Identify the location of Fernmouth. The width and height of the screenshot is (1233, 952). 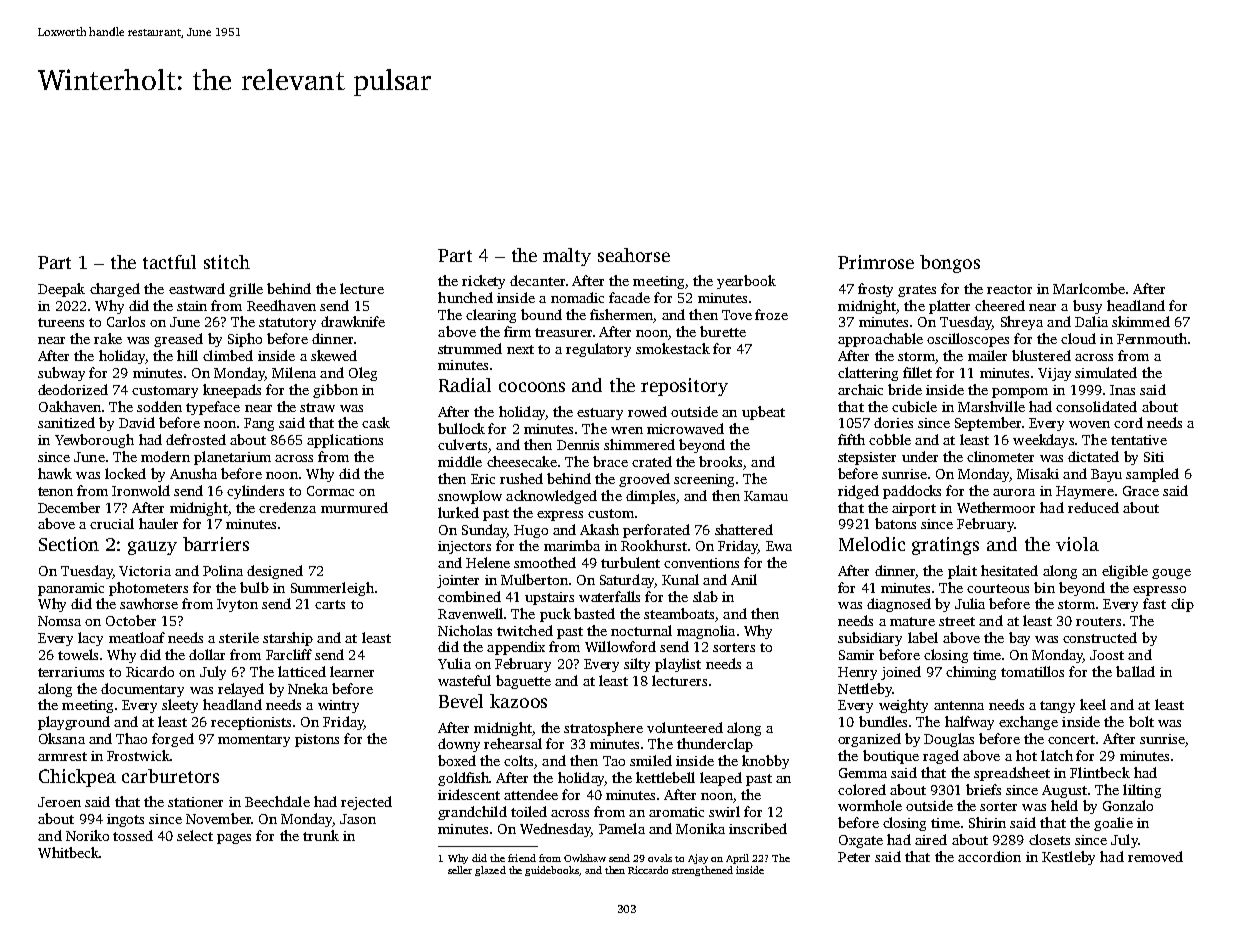
(1152, 338).
